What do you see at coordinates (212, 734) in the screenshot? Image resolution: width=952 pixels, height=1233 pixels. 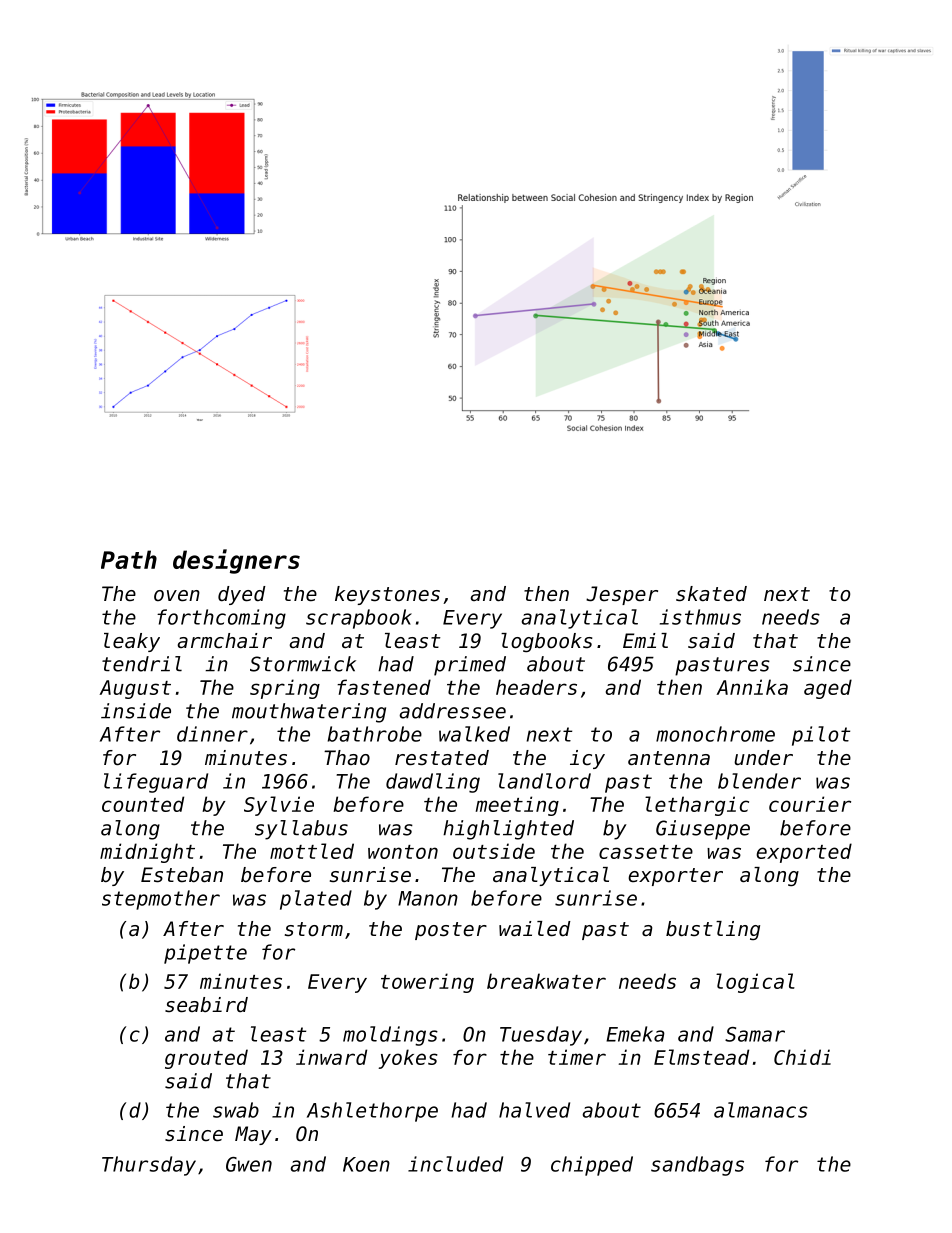 I see `dinner` at bounding box center [212, 734].
